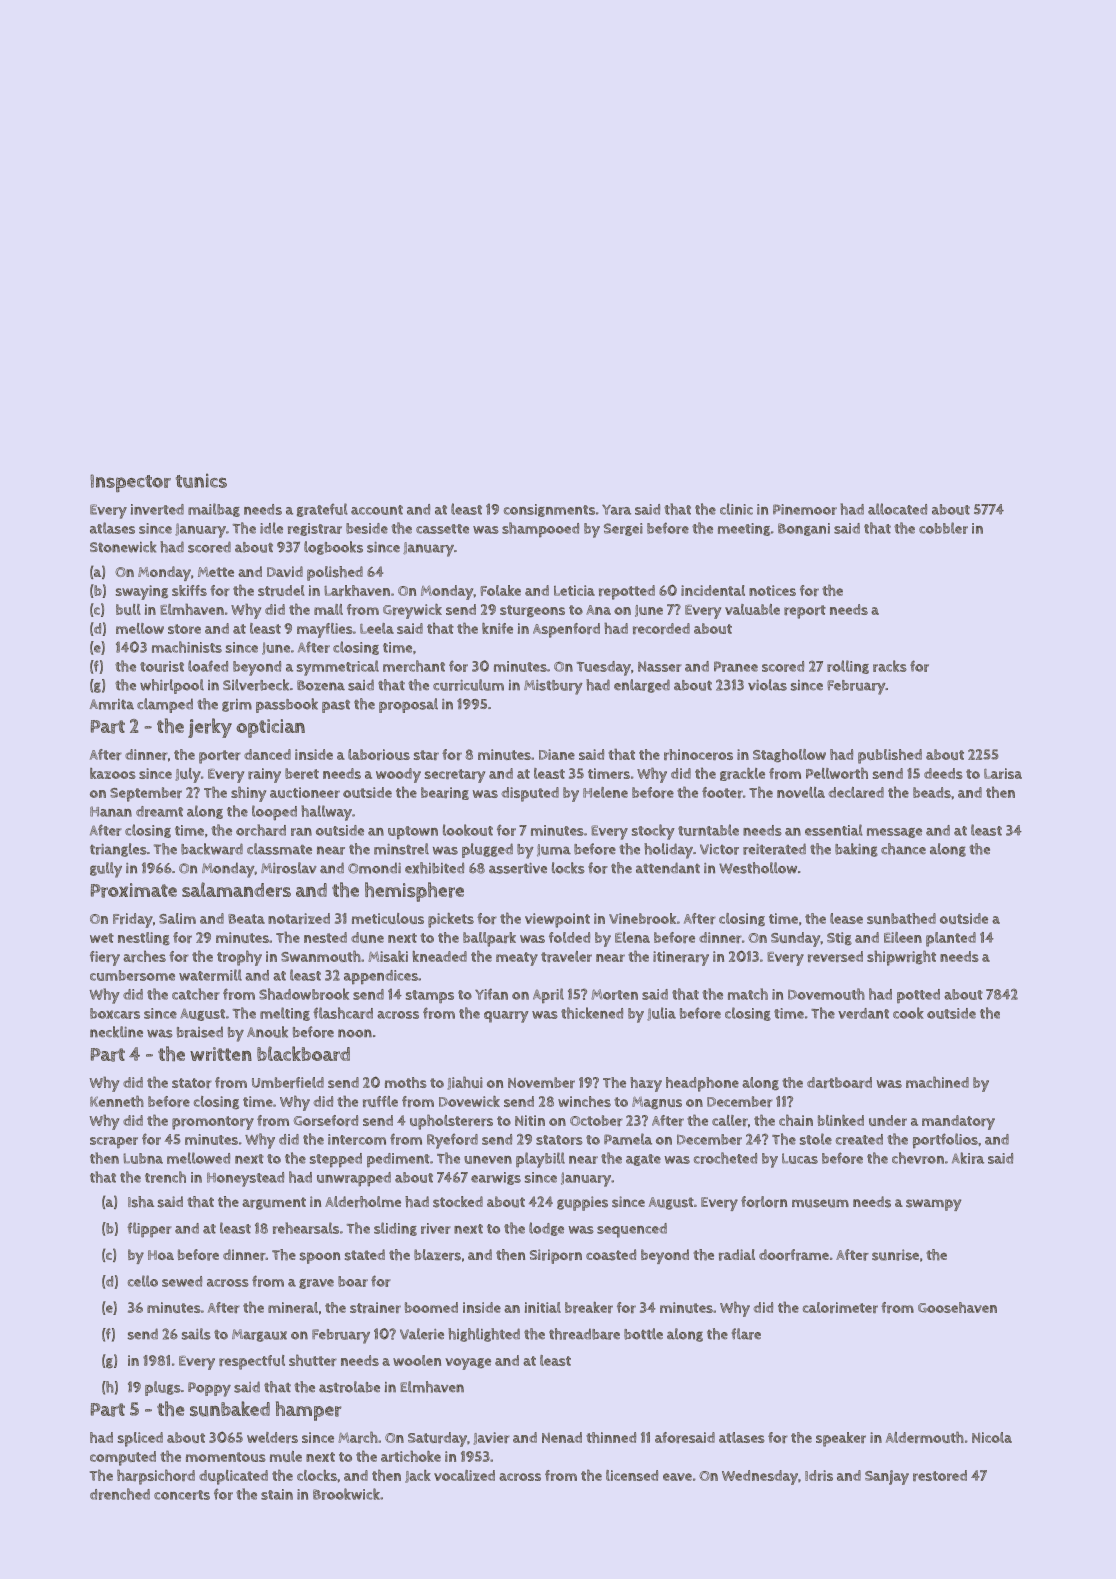 The height and width of the screenshot is (1579, 1116). I want to click on jerky, so click(210, 728).
